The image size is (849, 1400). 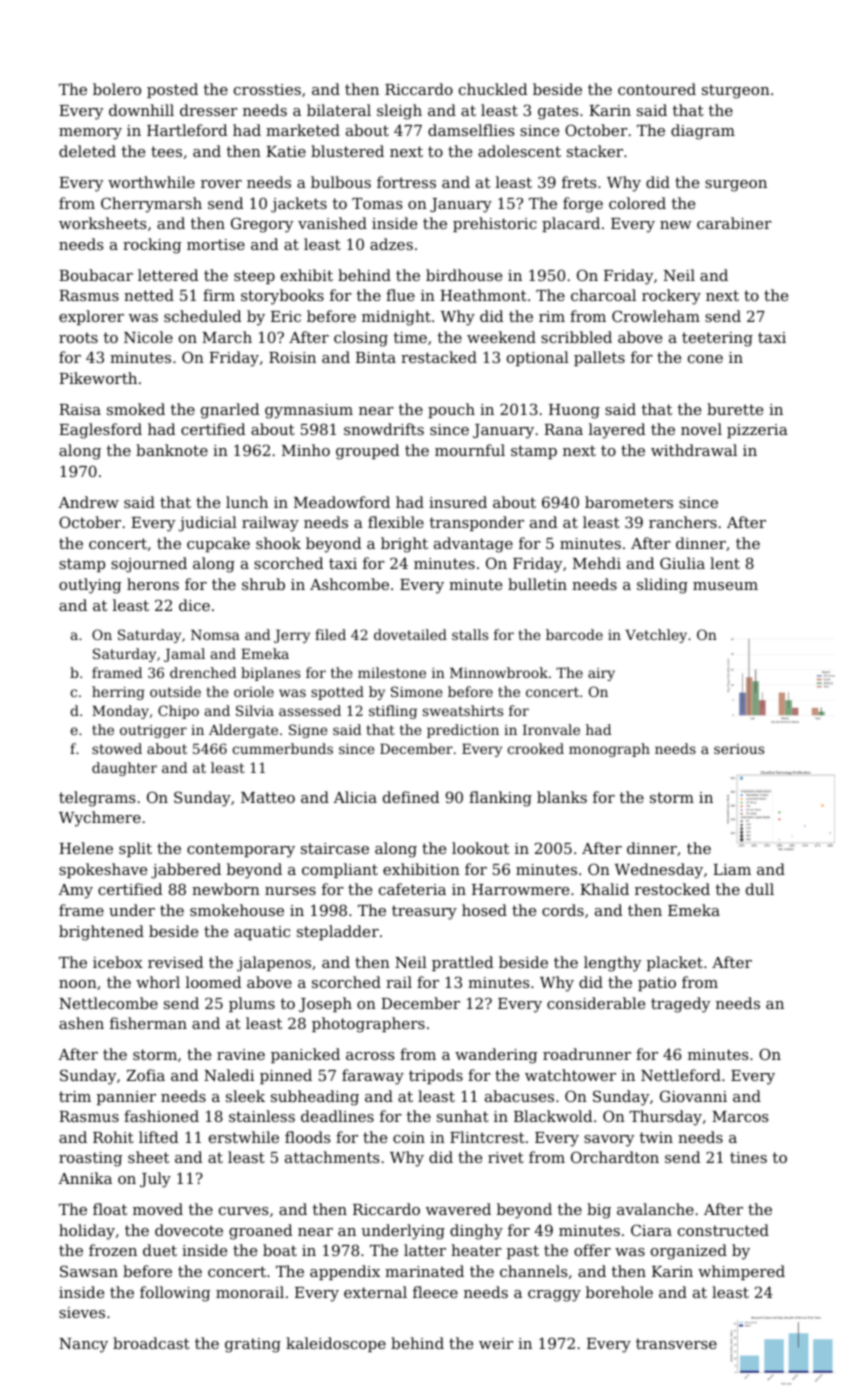 I want to click on monograph, so click(x=609, y=750).
